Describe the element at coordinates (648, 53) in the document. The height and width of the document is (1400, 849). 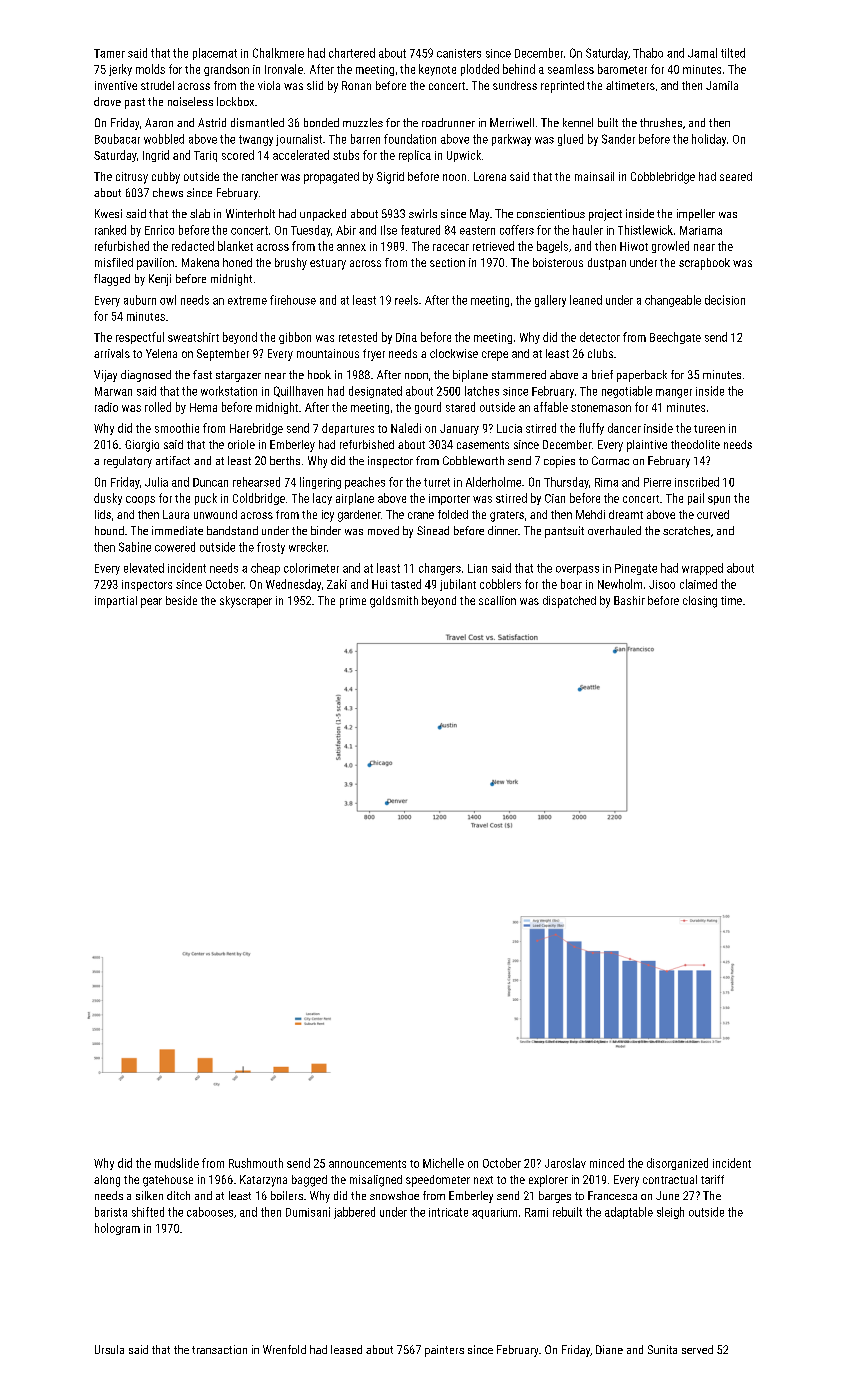
I see `Thabo` at that location.
